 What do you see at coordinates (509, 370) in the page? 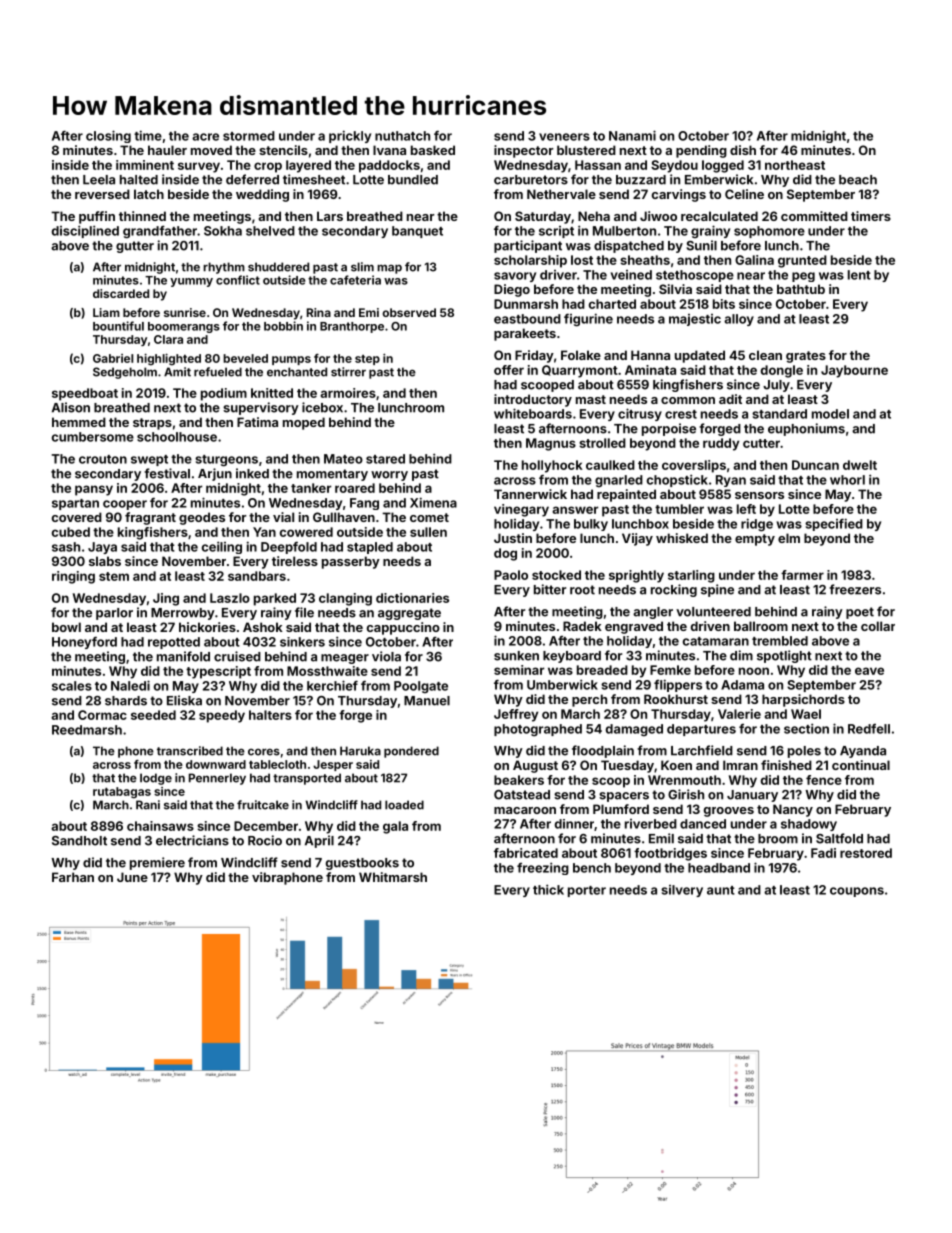
I see `offer` at bounding box center [509, 370].
